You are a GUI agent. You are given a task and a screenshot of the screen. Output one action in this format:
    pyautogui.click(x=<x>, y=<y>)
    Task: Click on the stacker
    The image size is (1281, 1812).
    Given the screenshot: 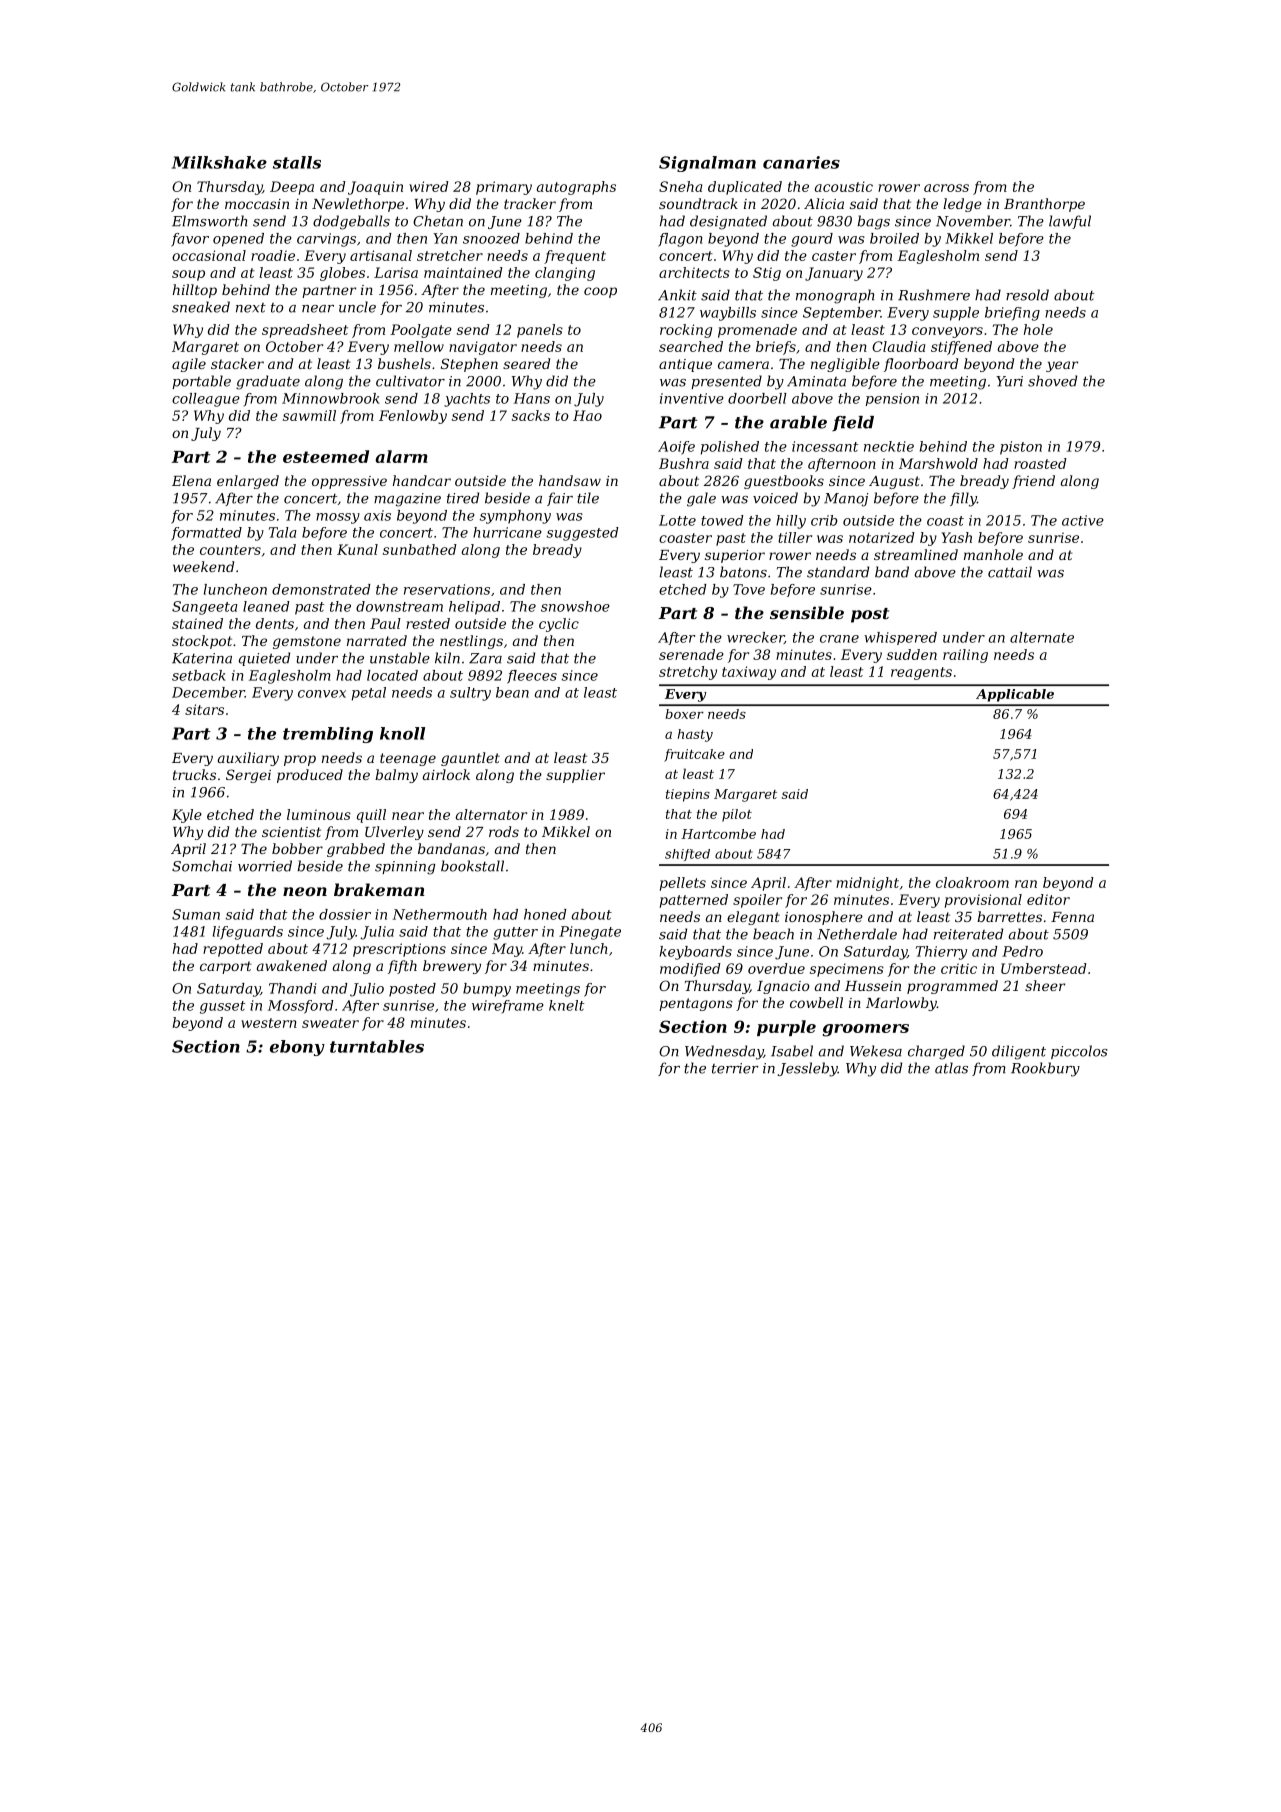 What is the action you would take?
    pyautogui.click(x=237, y=363)
